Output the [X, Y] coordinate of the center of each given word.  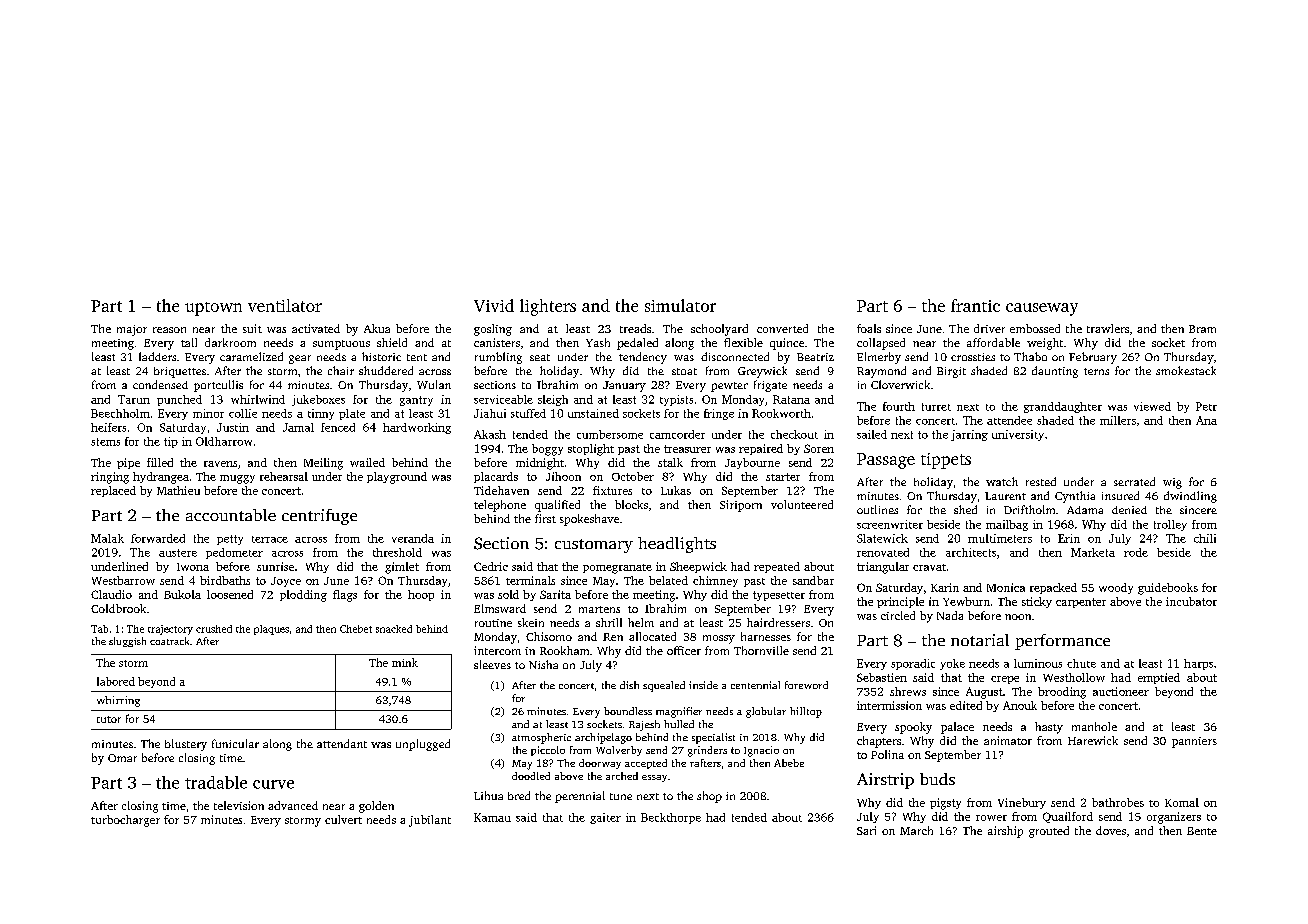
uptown [213, 309]
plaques [271, 630]
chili [1205, 538]
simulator [680, 305]
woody [1116, 588]
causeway [1042, 309]
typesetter [779, 596]
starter [783, 477]
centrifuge [319, 517]
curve [273, 784]
